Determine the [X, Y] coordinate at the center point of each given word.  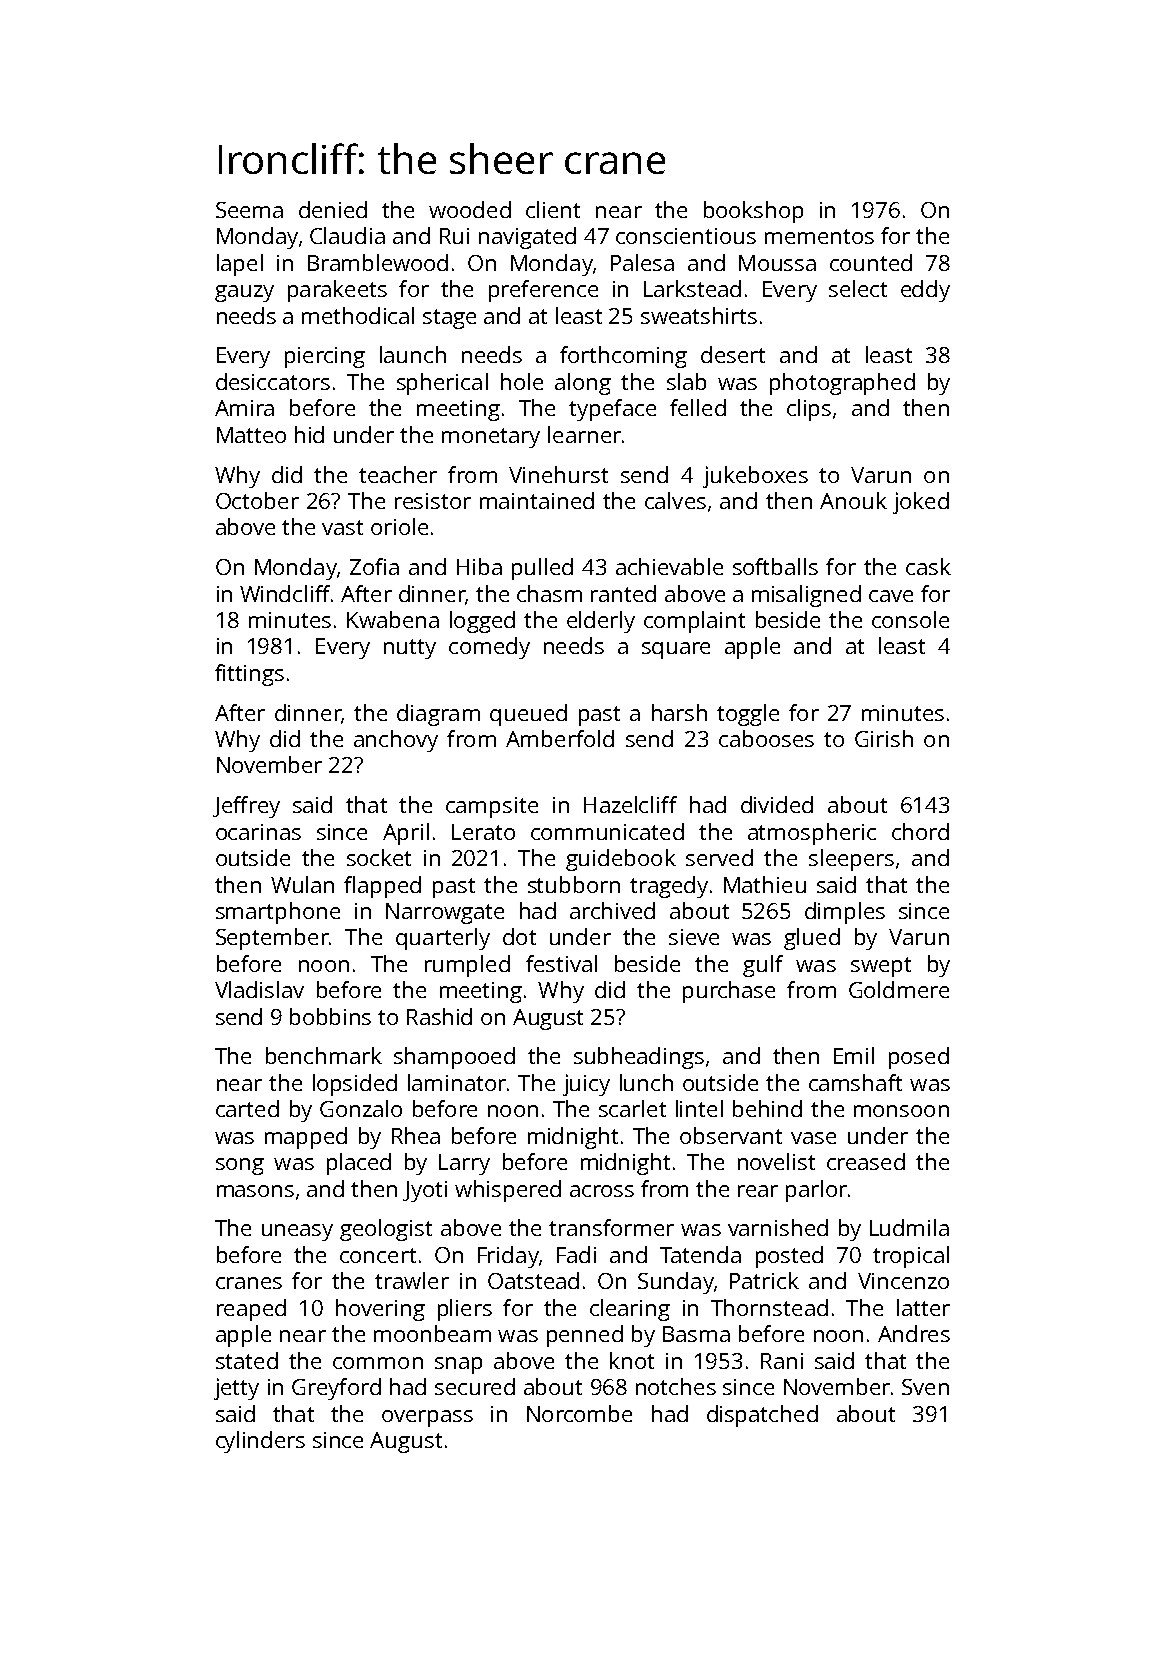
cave [891, 596]
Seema [249, 210]
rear [758, 1191]
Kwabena [393, 619]
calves [675, 500]
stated [247, 1360]
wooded [470, 209]
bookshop [753, 212]
